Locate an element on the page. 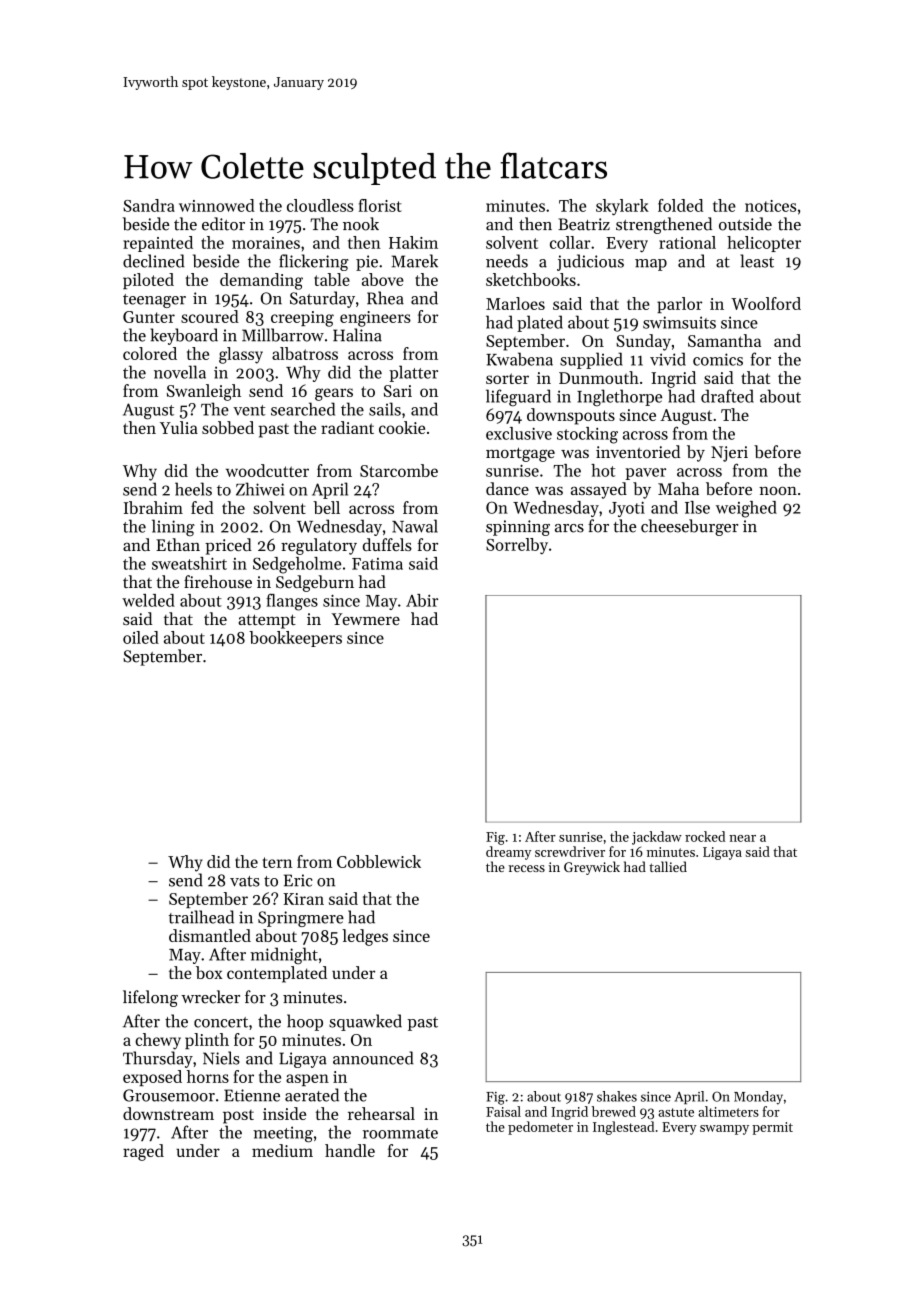 Image resolution: width=924 pixels, height=1314 pixels. screwdriver is located at coordinates (570, 851).
